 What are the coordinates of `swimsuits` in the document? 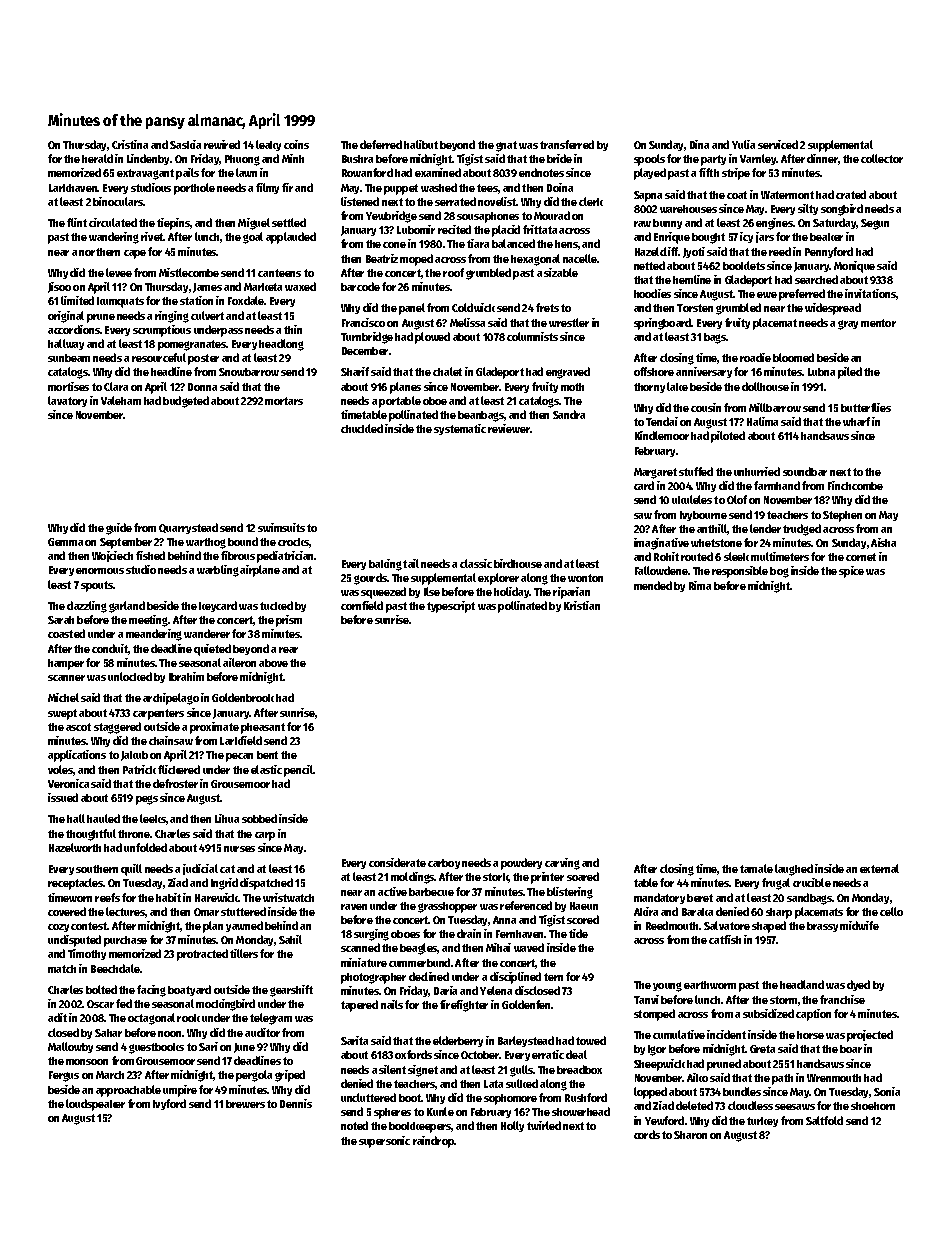 It's located at (281, 527).
